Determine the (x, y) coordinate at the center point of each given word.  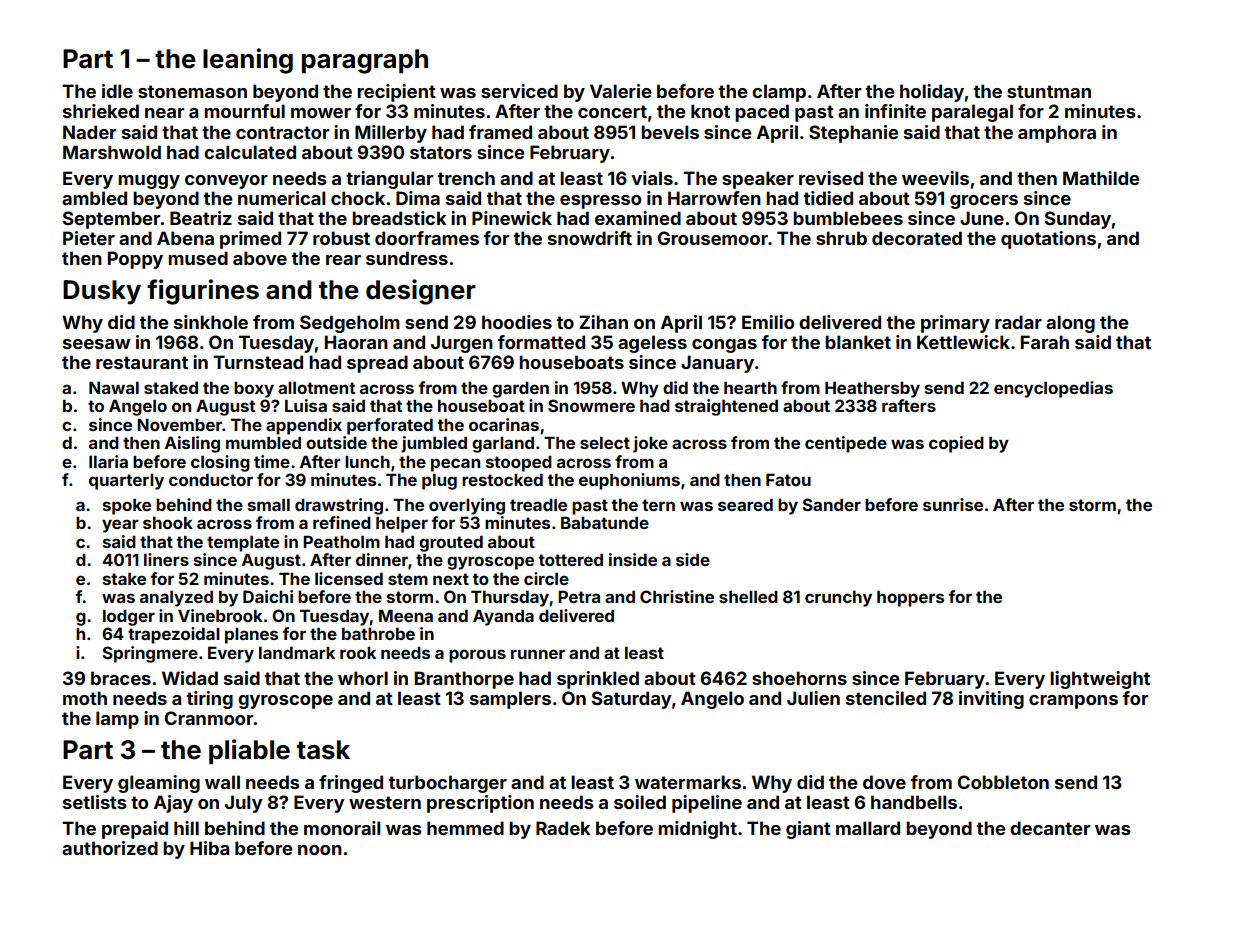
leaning (248, 61)
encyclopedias (1053, 389)
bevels (670, 132)
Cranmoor (209, 718)
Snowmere (591, 405)
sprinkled (598, 680)
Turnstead (258, 362)
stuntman (1049, 91)
